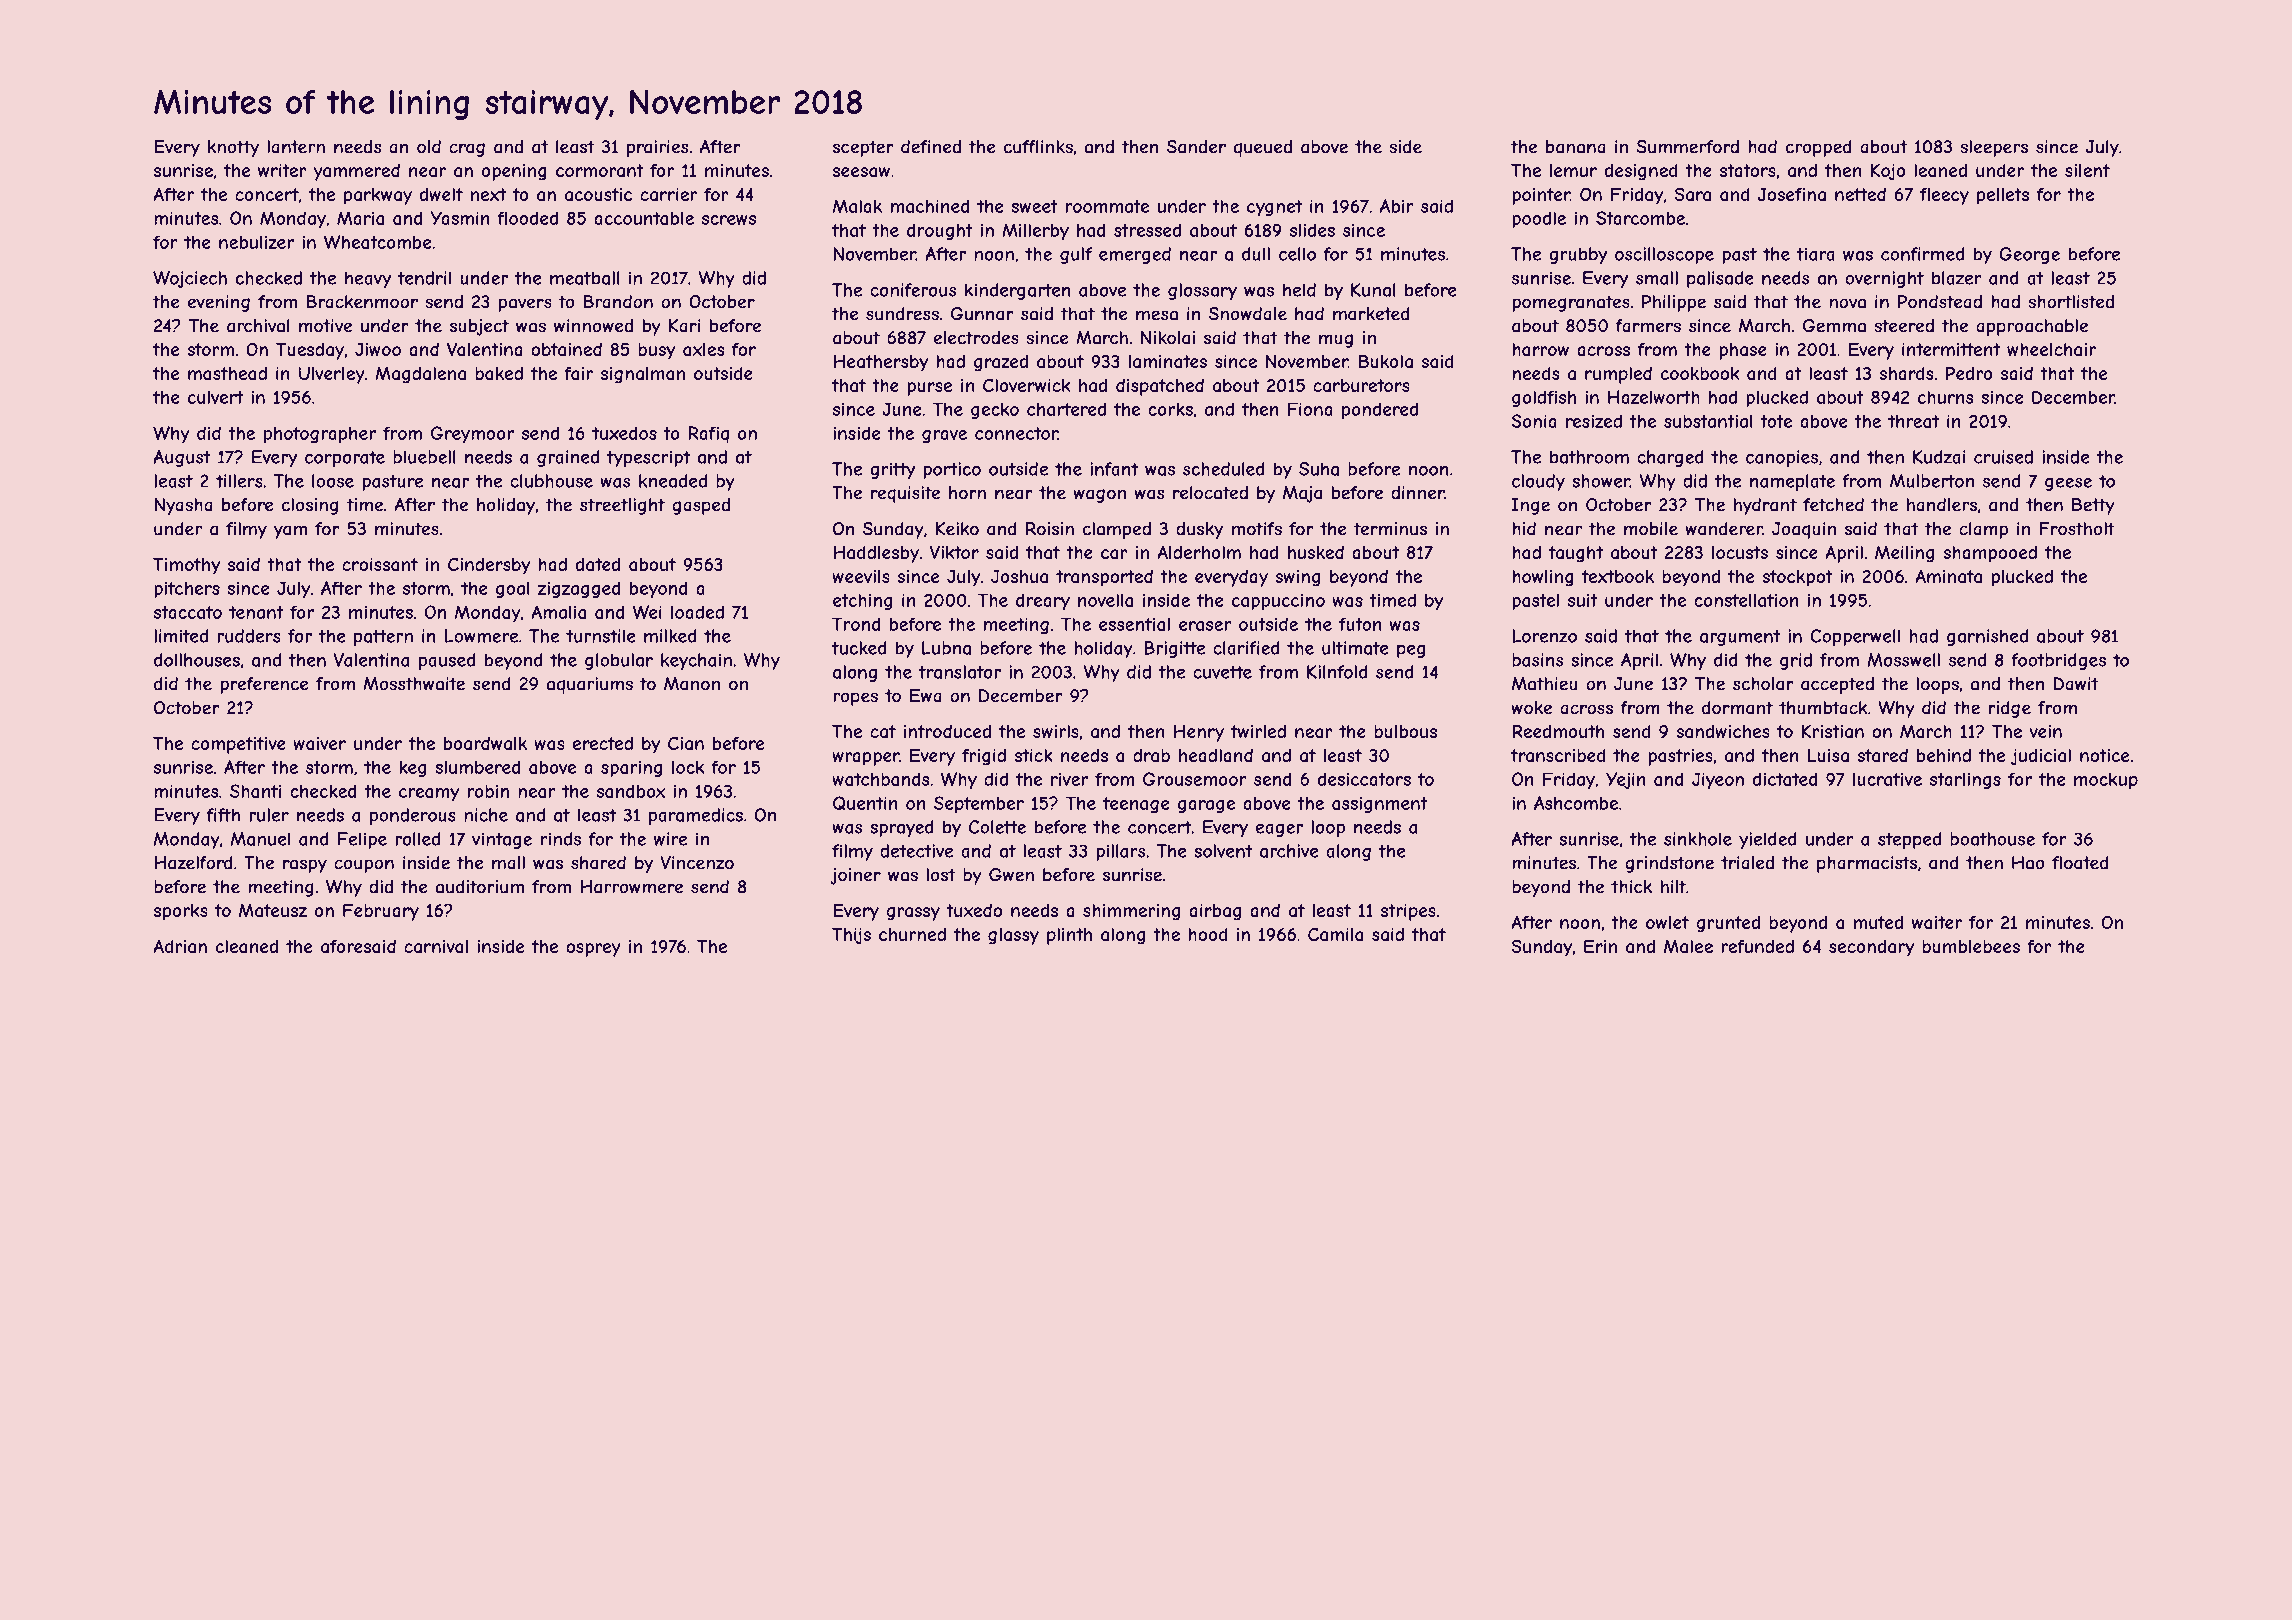  I want to click on queued, so click(1263, 148).
